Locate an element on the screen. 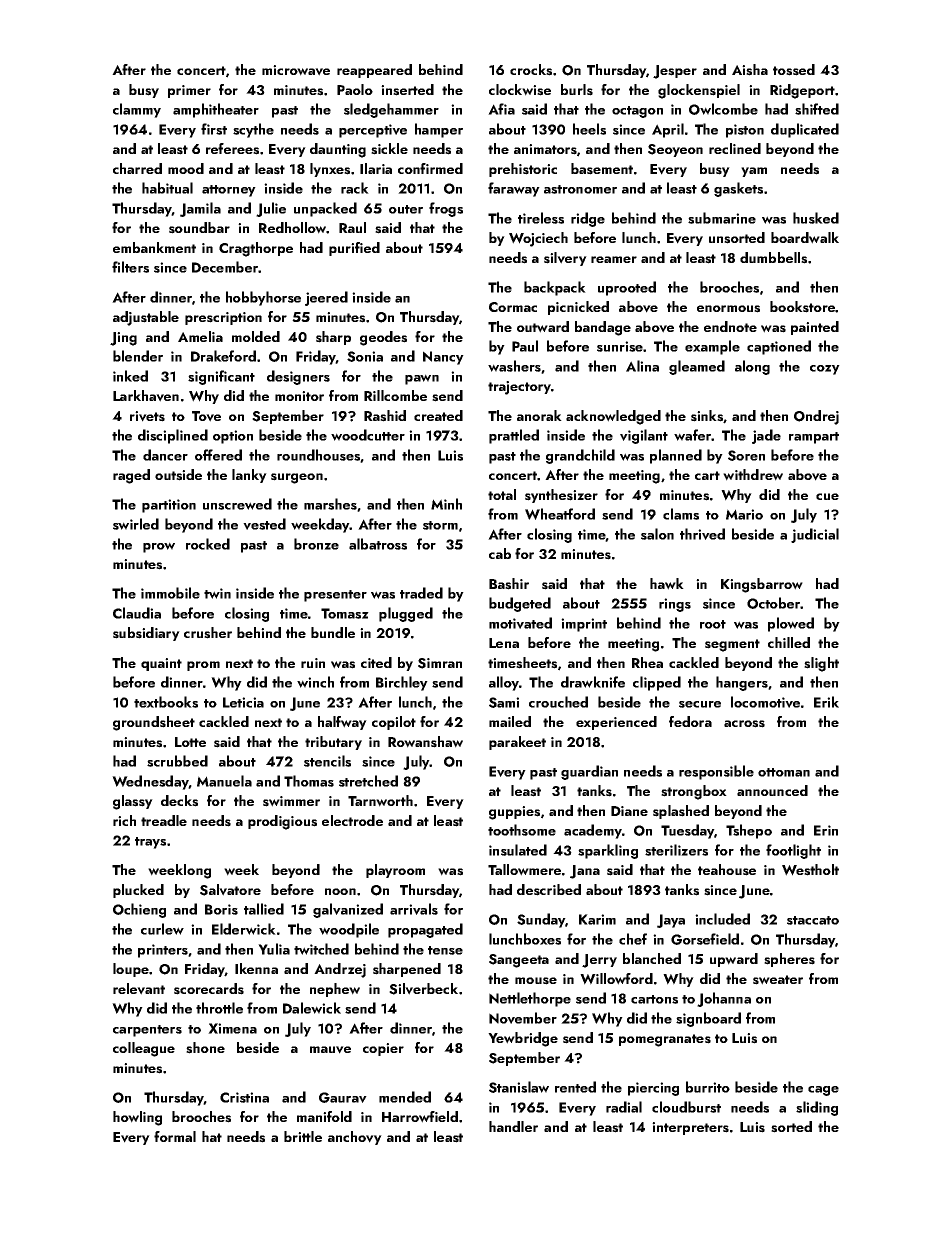  October is located at coordinates (774, 603).
